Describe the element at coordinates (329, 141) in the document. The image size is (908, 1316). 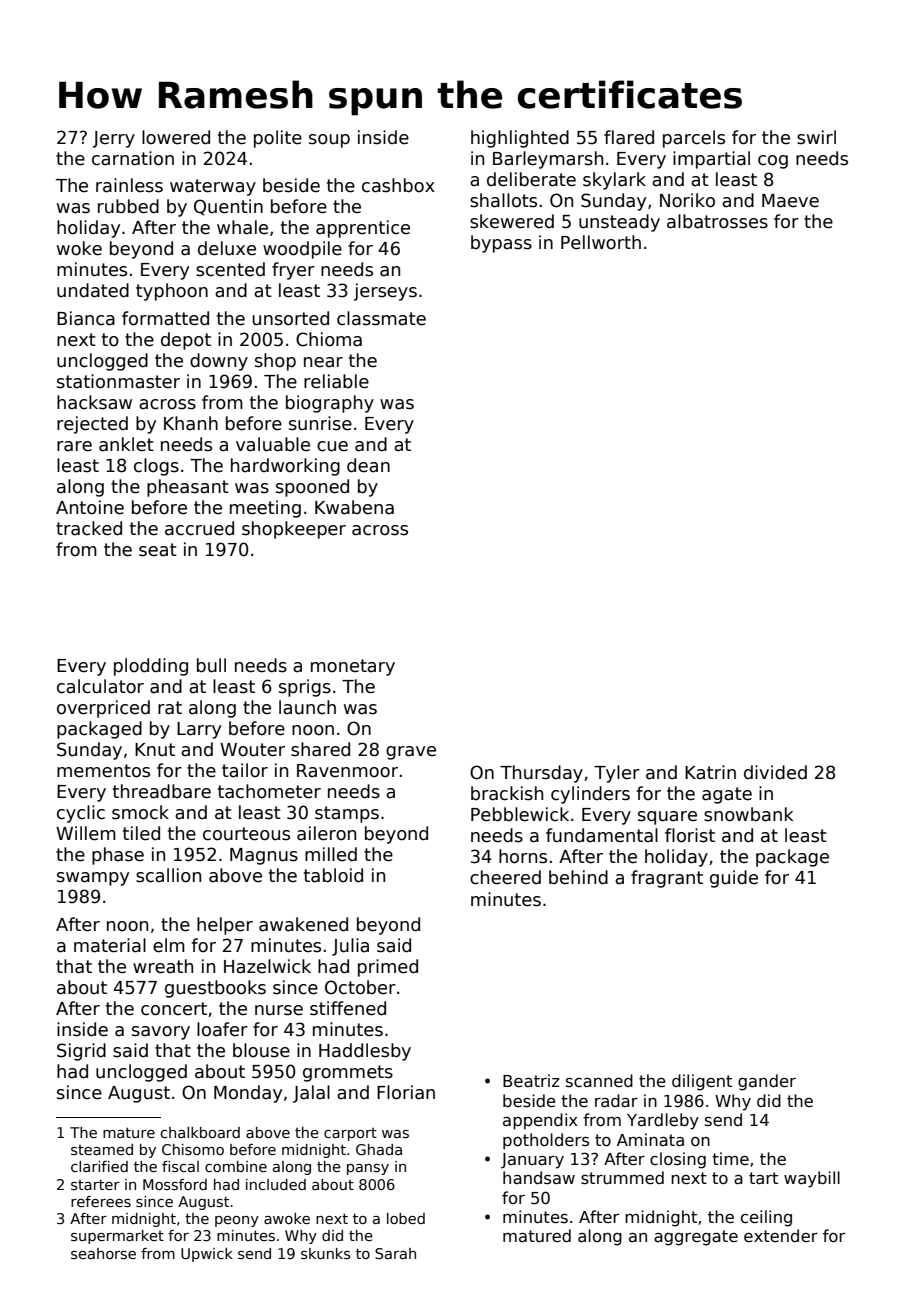
I see `soup` at that location.
